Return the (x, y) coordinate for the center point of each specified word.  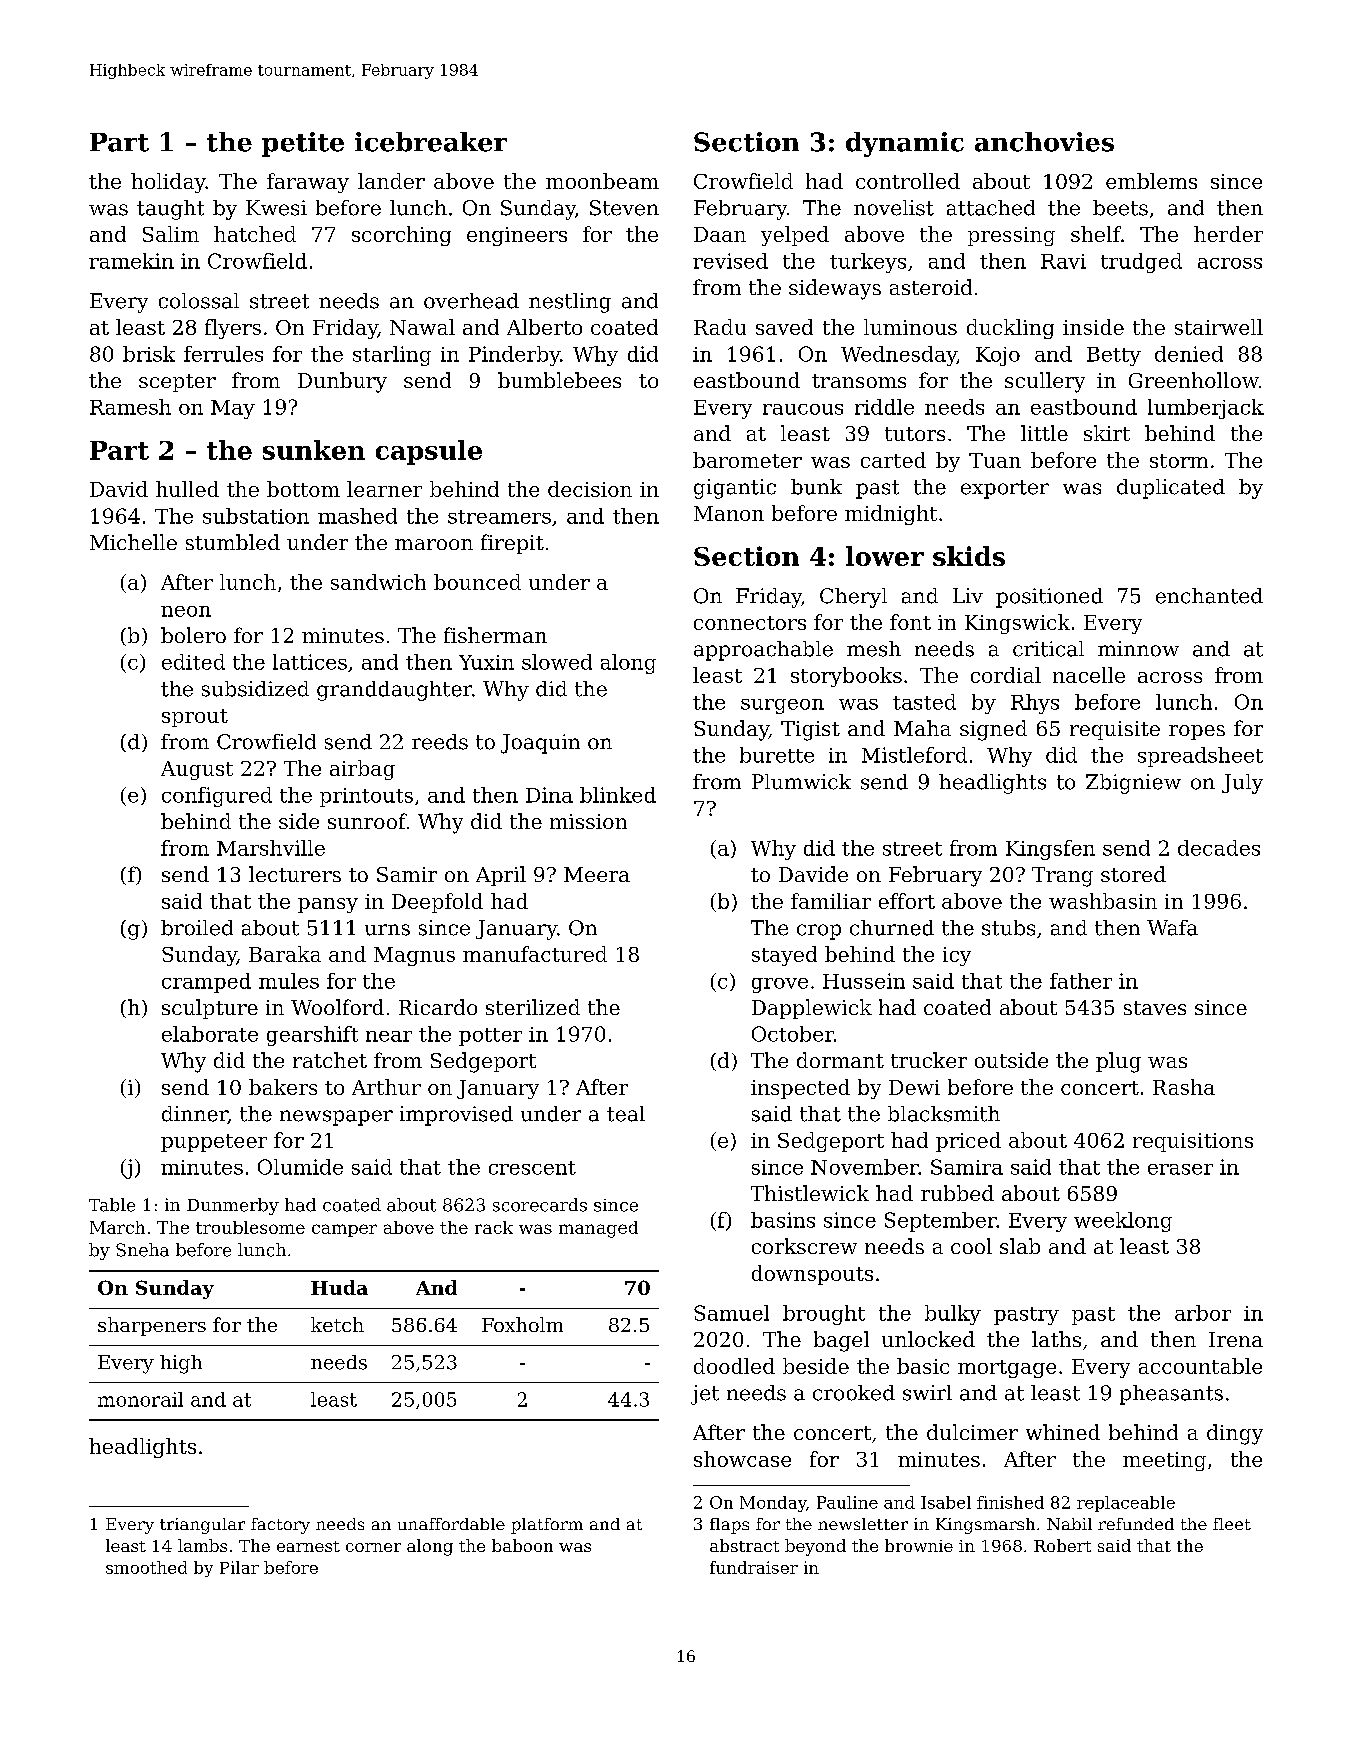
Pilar (239, 1567)
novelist (894, 208)
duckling (1010, 329)
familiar (831, 901)
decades (1219, 848)
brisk (149, 354)
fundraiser (754, 1567)
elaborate (210, 1034)
